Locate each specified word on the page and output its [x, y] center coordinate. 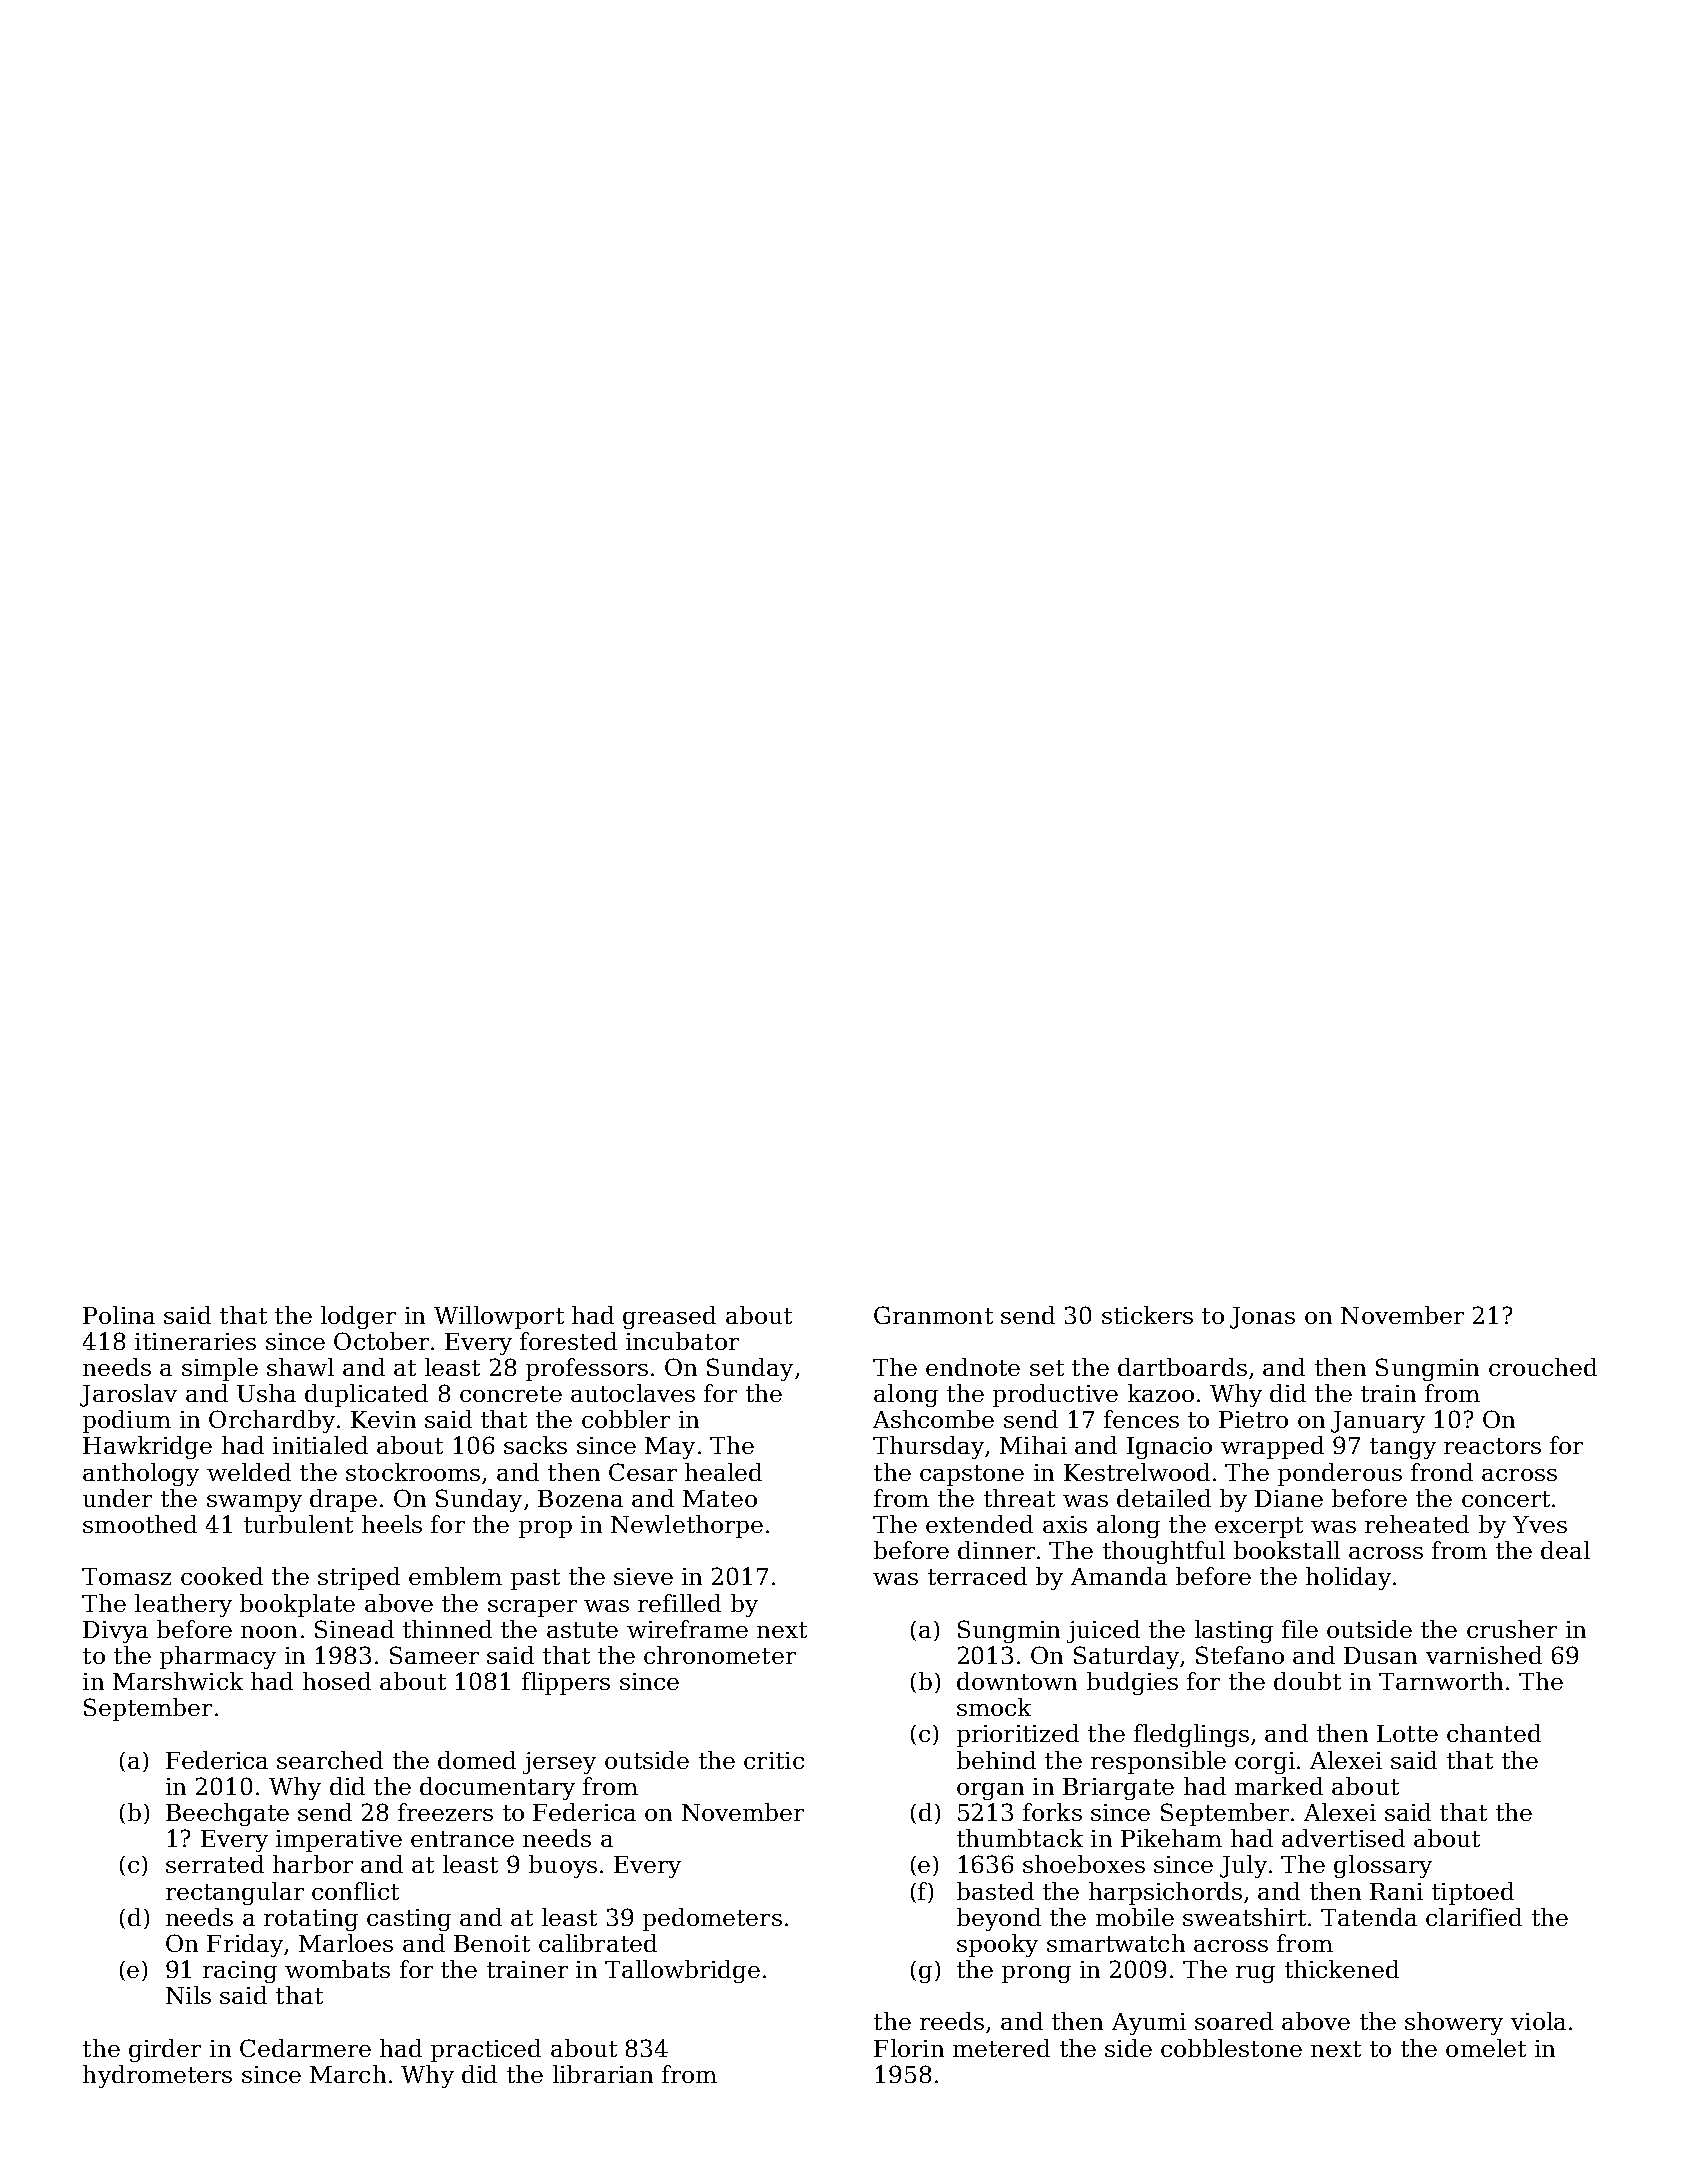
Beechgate [227, 1814]
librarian [603, 2074]
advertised [1343, 1838]
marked [1279, 1786]
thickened [1342, 1969]
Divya [115, 1632]
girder [165, 2050]
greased [669, 1317]
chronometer [720, 1655]
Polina [119, 1315]
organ [990, 1791]
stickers [1147, 1315]
